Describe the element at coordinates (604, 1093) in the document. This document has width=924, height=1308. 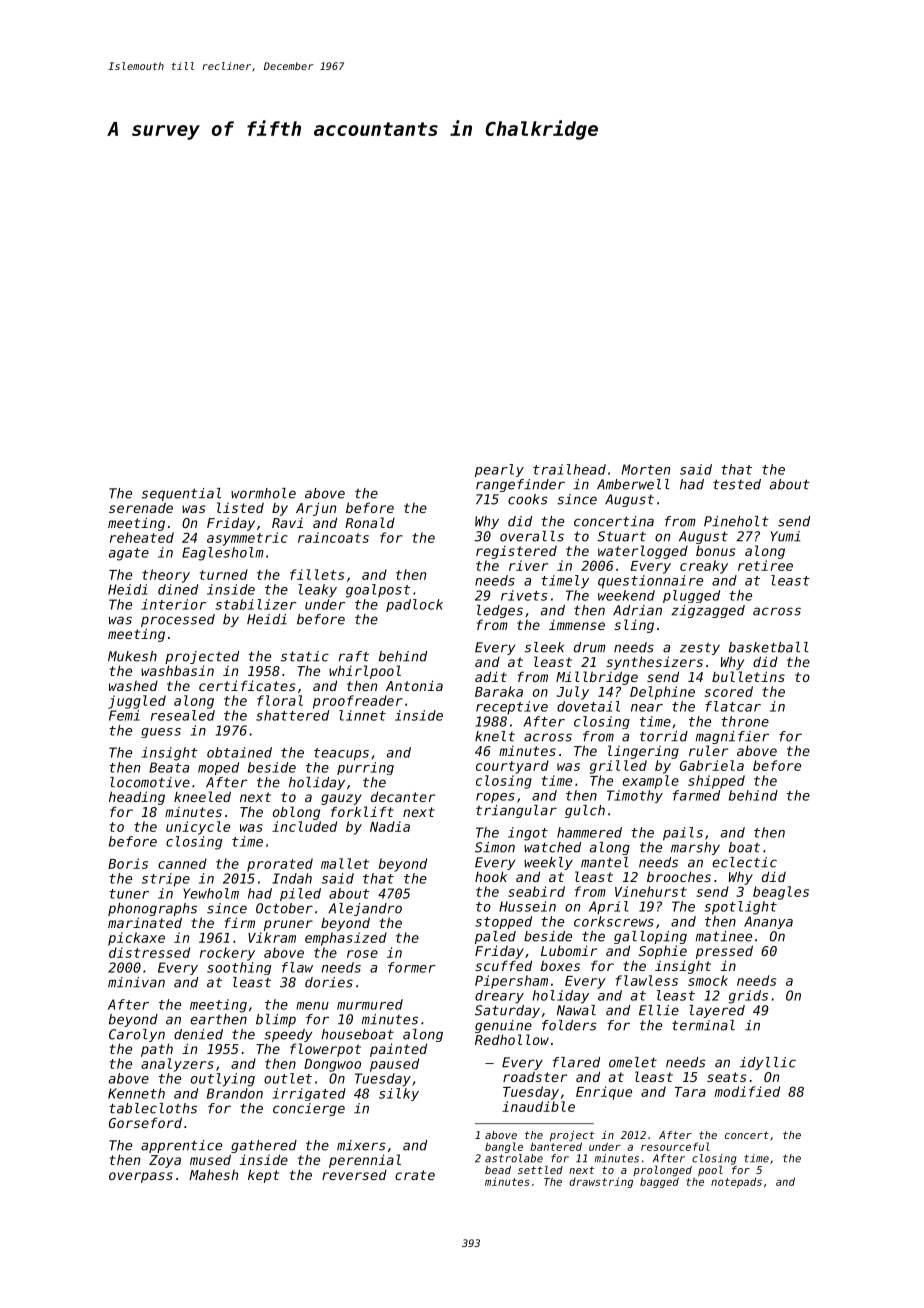
I see `Enrique` at that location.
